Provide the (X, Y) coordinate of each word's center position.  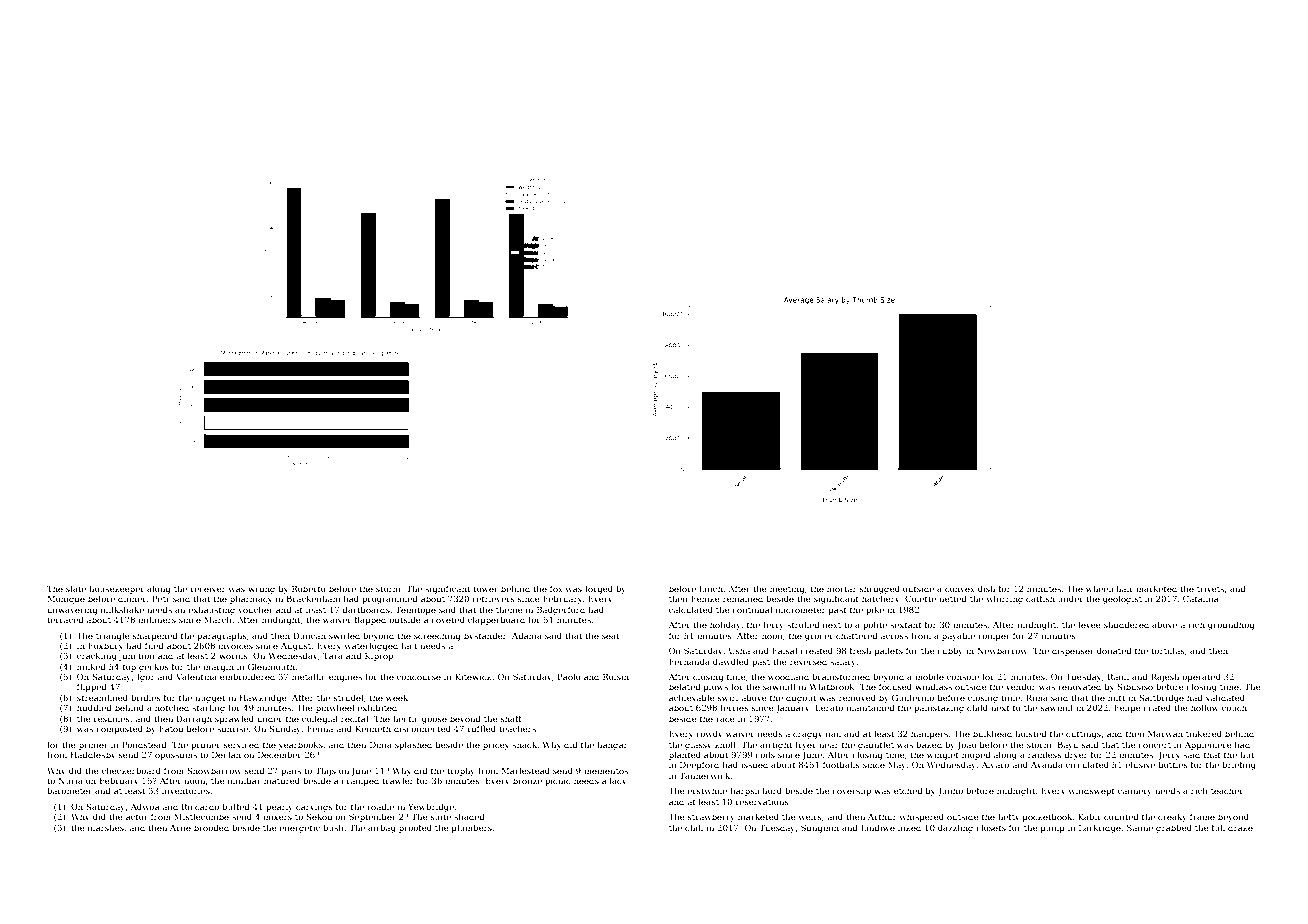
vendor (1021, 686)
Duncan (309, 635)
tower (485, 589)
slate (76, 588)
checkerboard (131, 770)
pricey (496, 746)
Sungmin (820, 828)
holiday (725, 625)
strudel (348, 697)
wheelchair (1110, 588)
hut (1247, 754)
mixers (277, 817)
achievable (692, 697)
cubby (950, 651)
